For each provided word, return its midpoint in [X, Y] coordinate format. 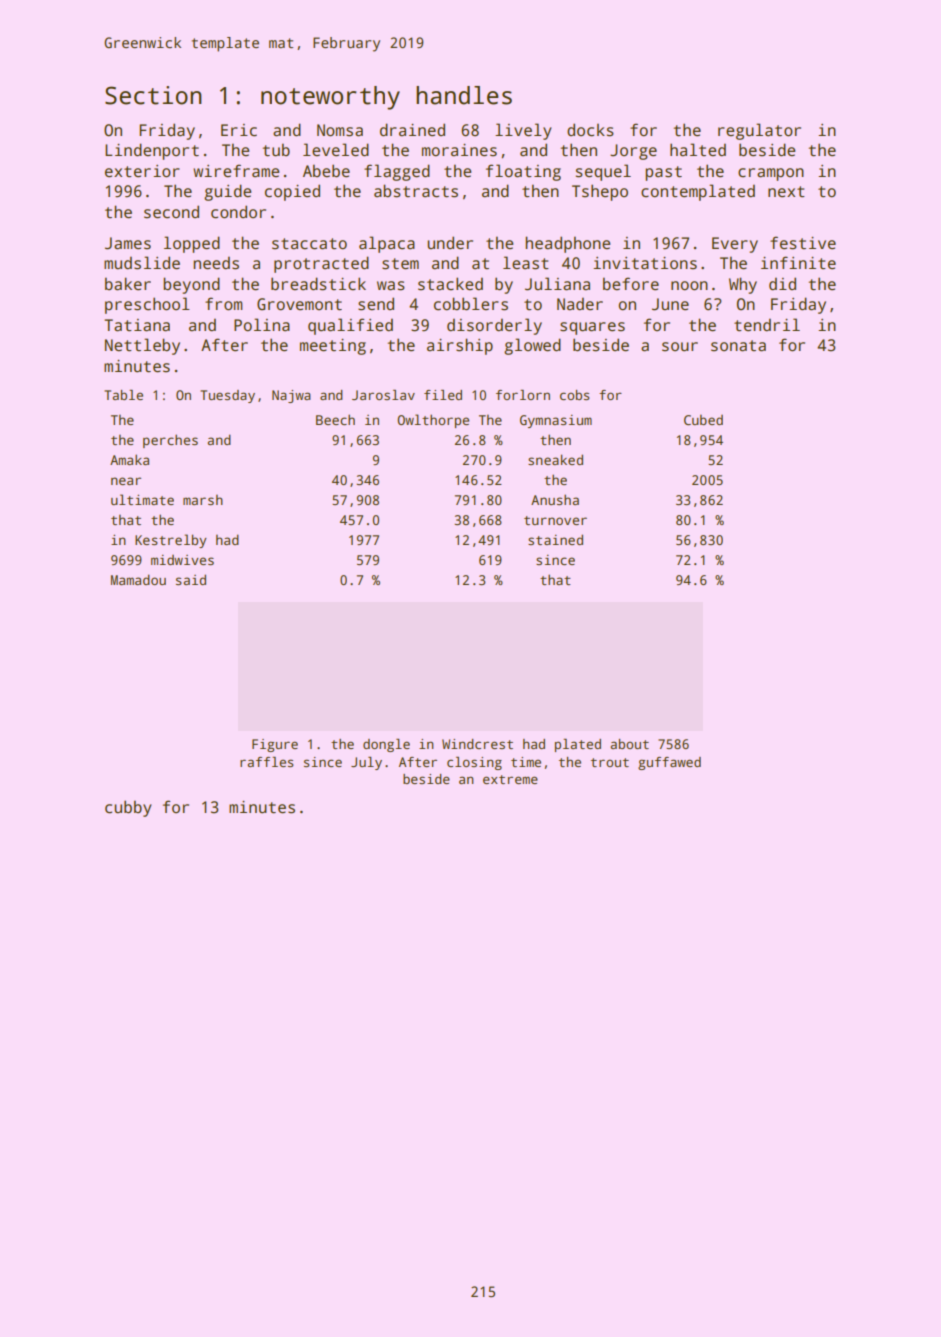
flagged [397, 172]
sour [680, 347]
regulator [759, 131]
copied [292, 192]
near [126, 481]
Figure [275, 745]
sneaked [555, 459]
